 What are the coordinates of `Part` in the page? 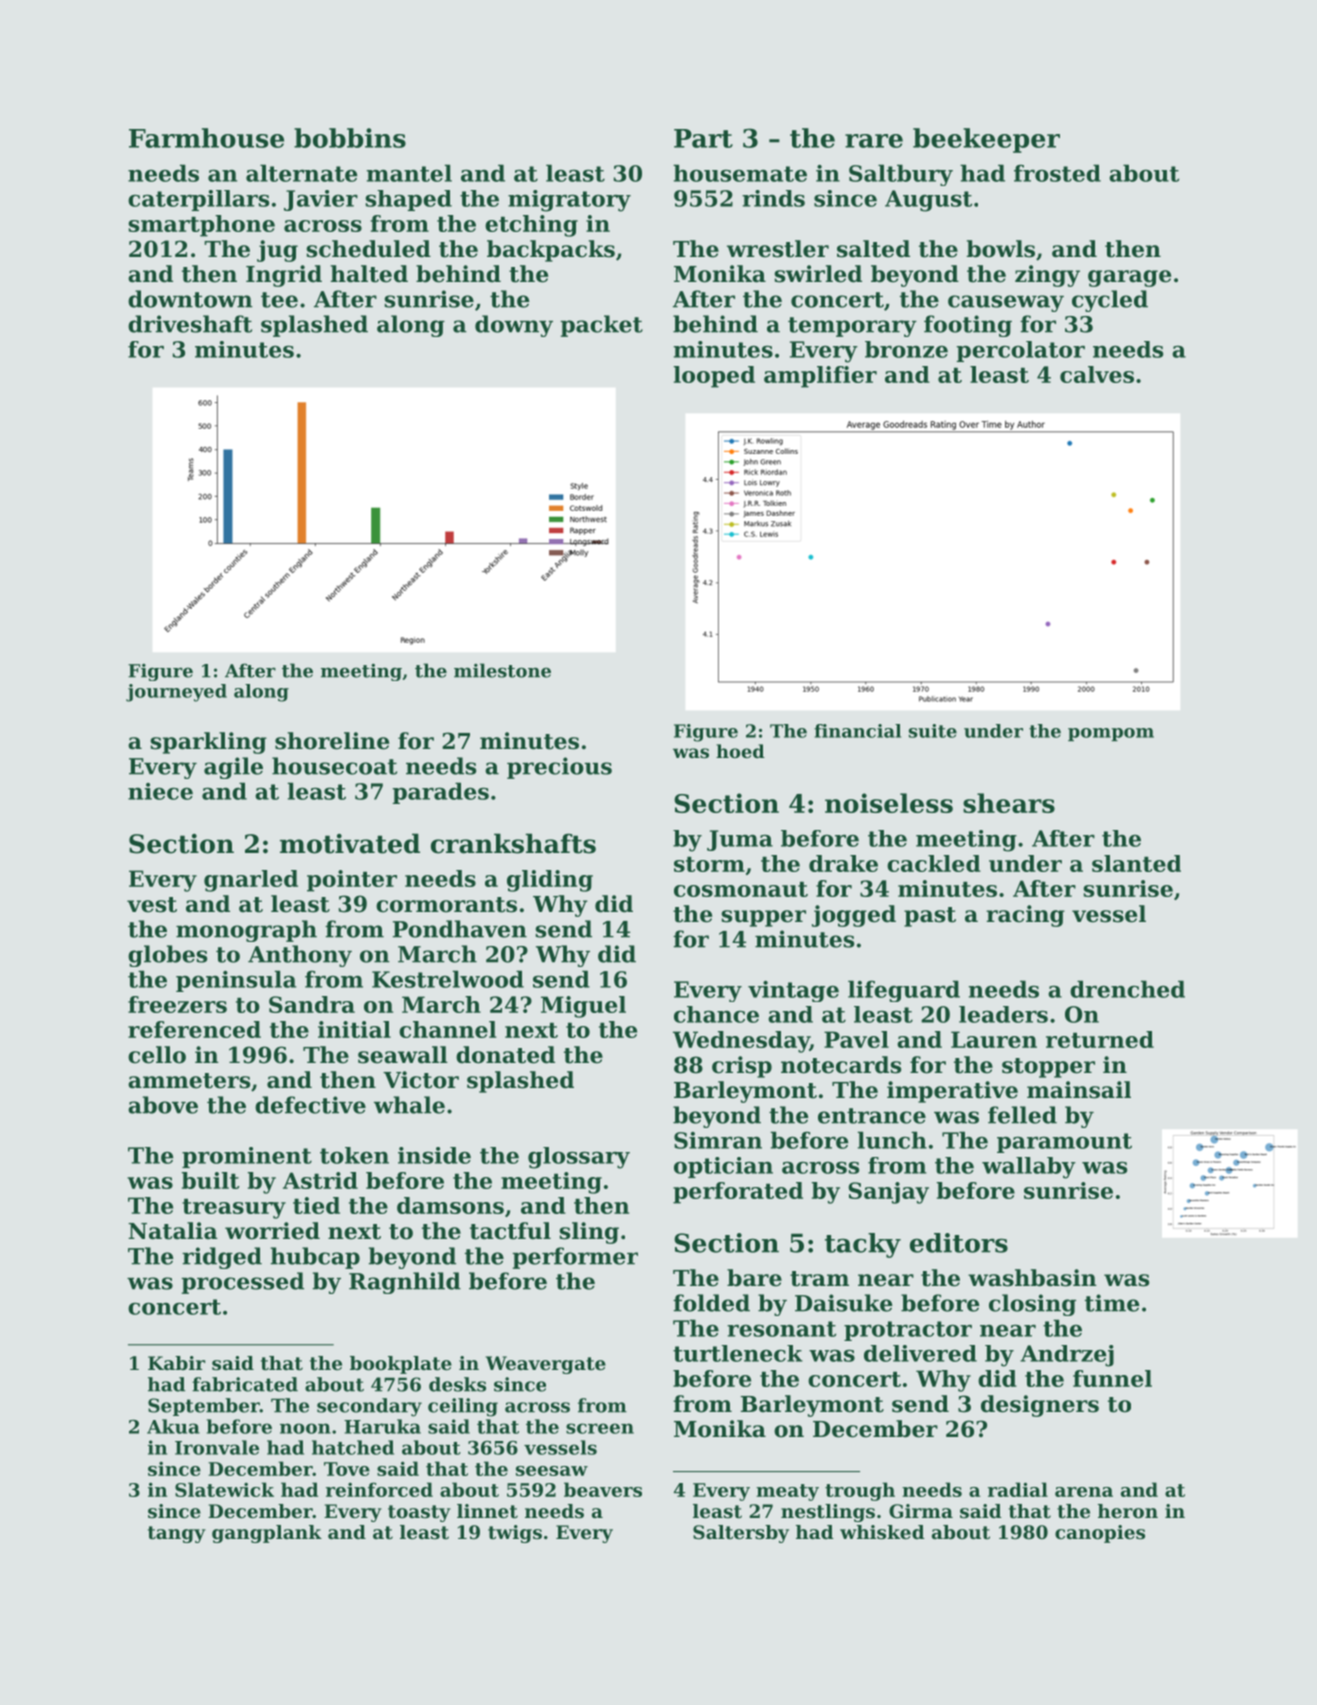 It's located at (703, 138).
